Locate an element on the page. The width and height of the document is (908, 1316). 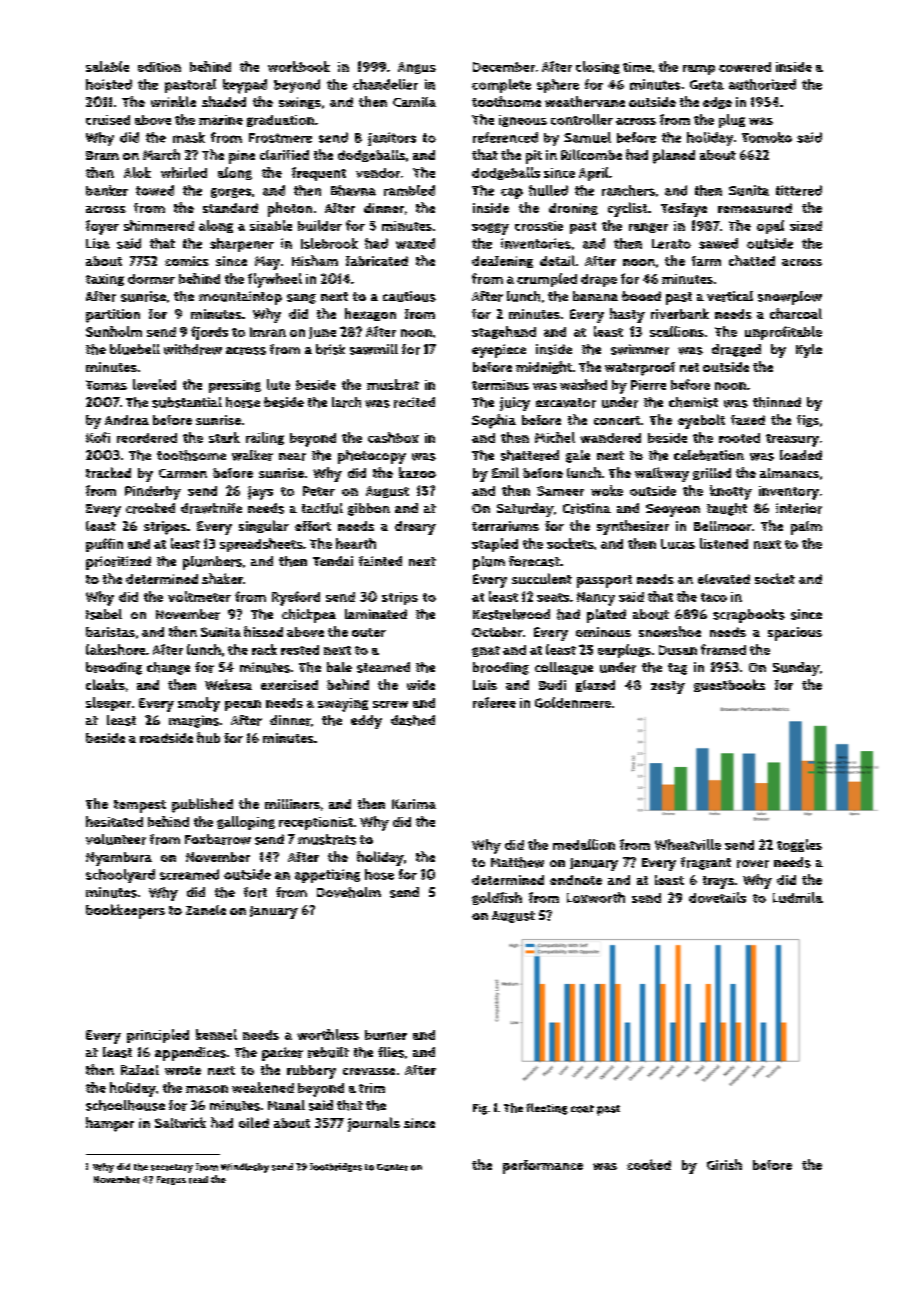
pecan is located at coordinates (243, 705).
